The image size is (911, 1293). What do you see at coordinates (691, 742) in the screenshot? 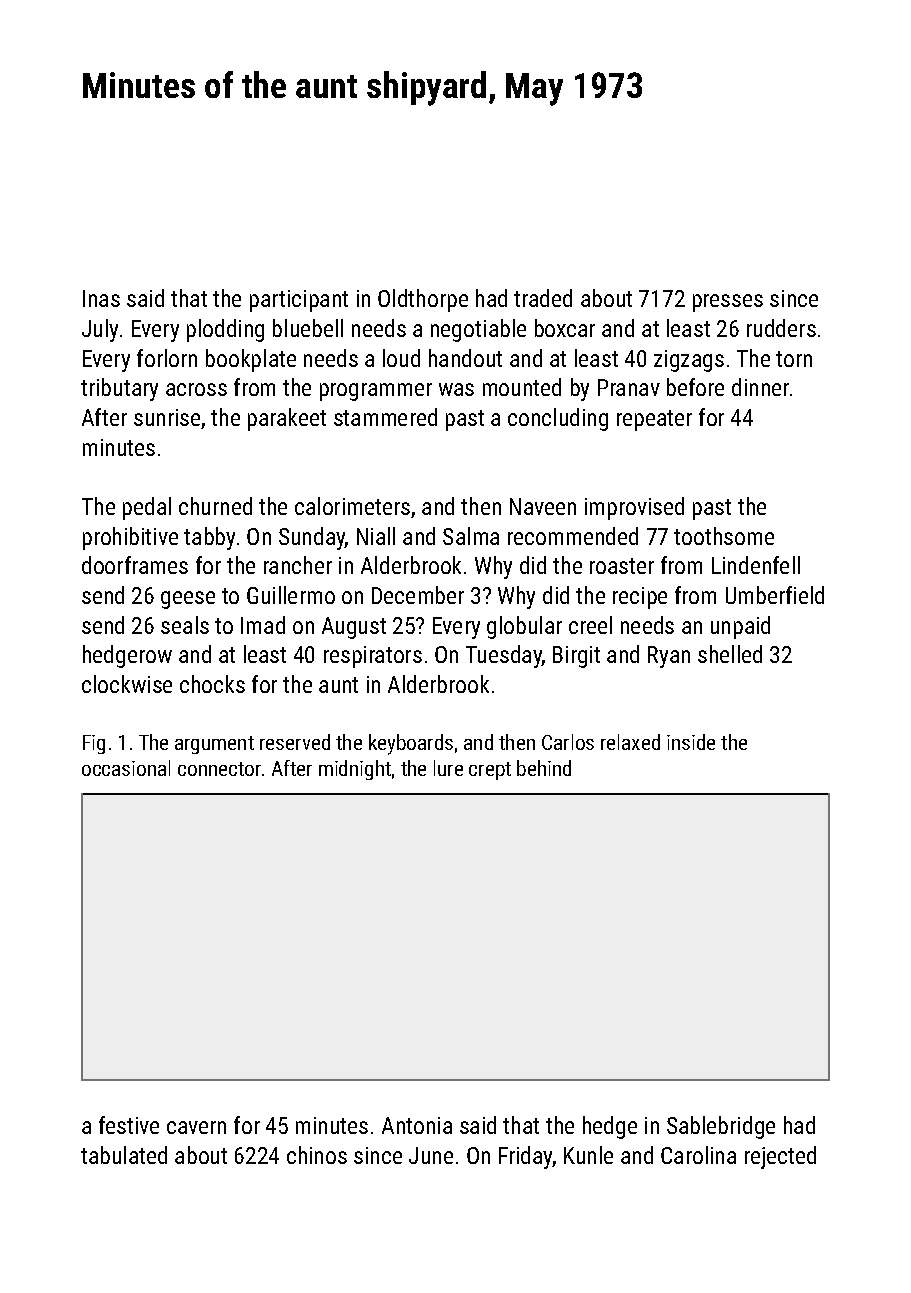
I see `inside` at bounding box center [691, 742].
